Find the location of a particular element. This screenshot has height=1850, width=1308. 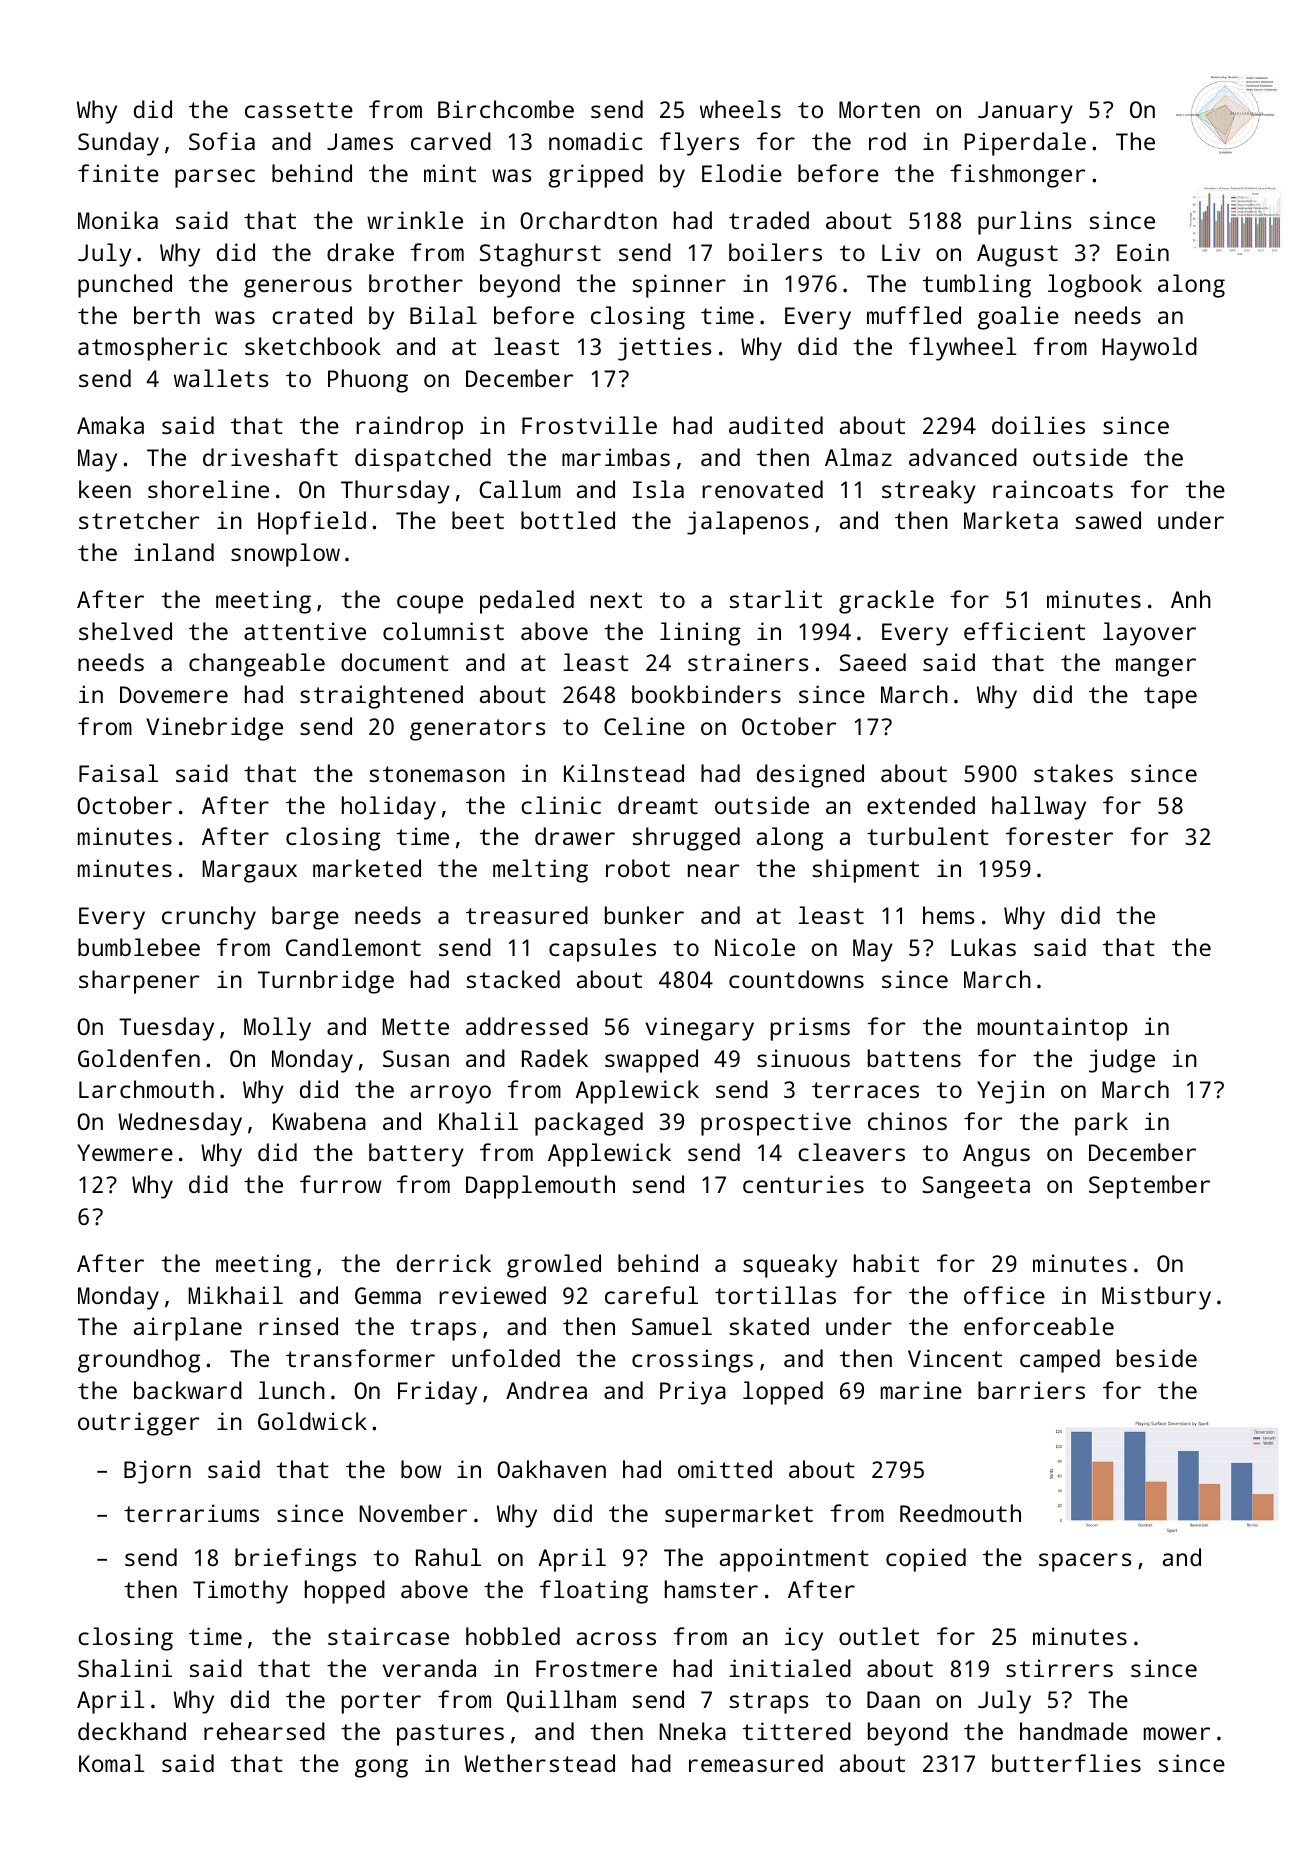

squeaky is located at coordinates (790, 1266).
